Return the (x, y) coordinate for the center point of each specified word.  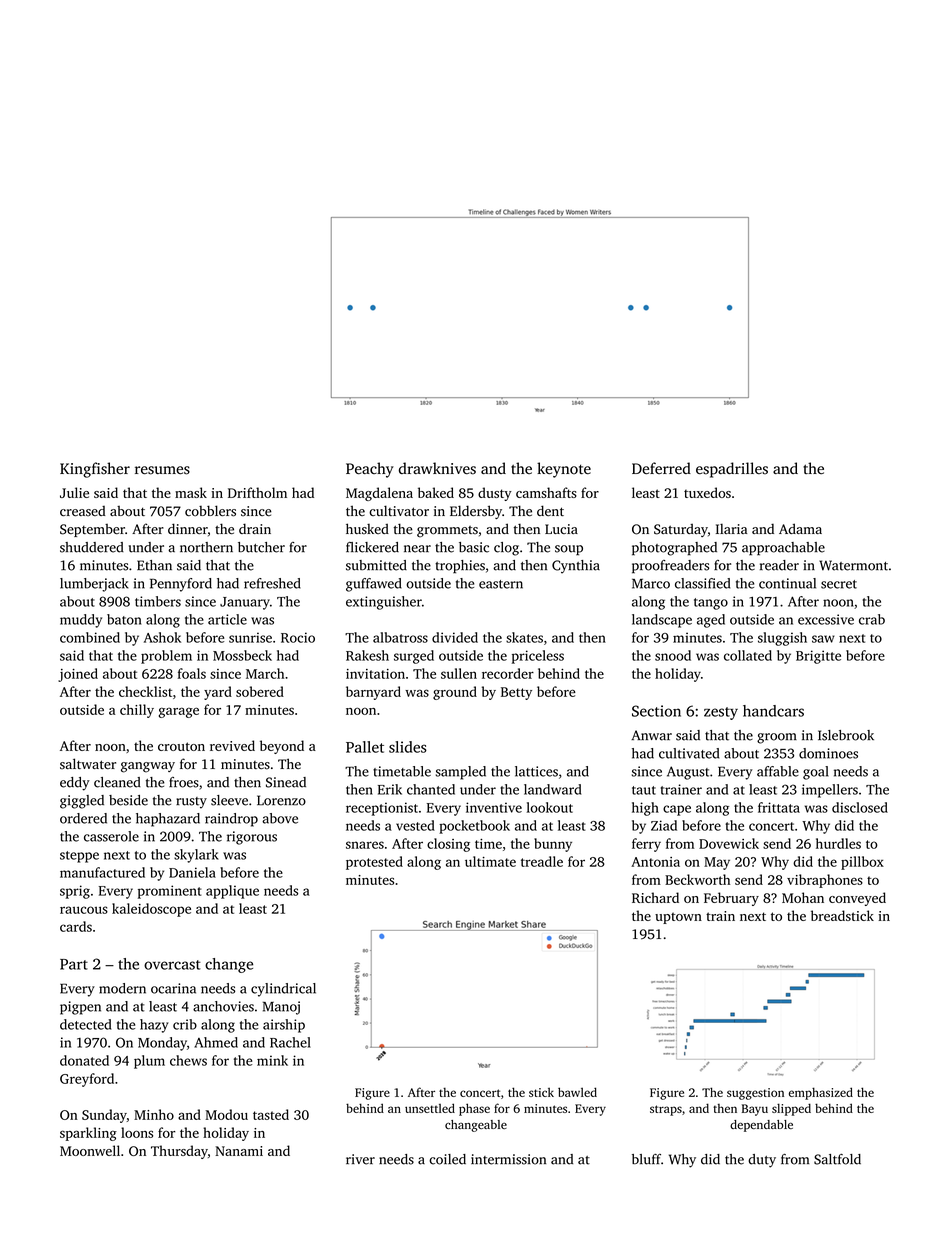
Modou (226, 1114)
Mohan (803, 897)
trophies (460, 567)
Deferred (661, 468)
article (227, 619)
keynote (564, 470)
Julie (74, 492)
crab (872, 619)
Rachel (290, 1042)
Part (74, 964)
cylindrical (283, 990)
